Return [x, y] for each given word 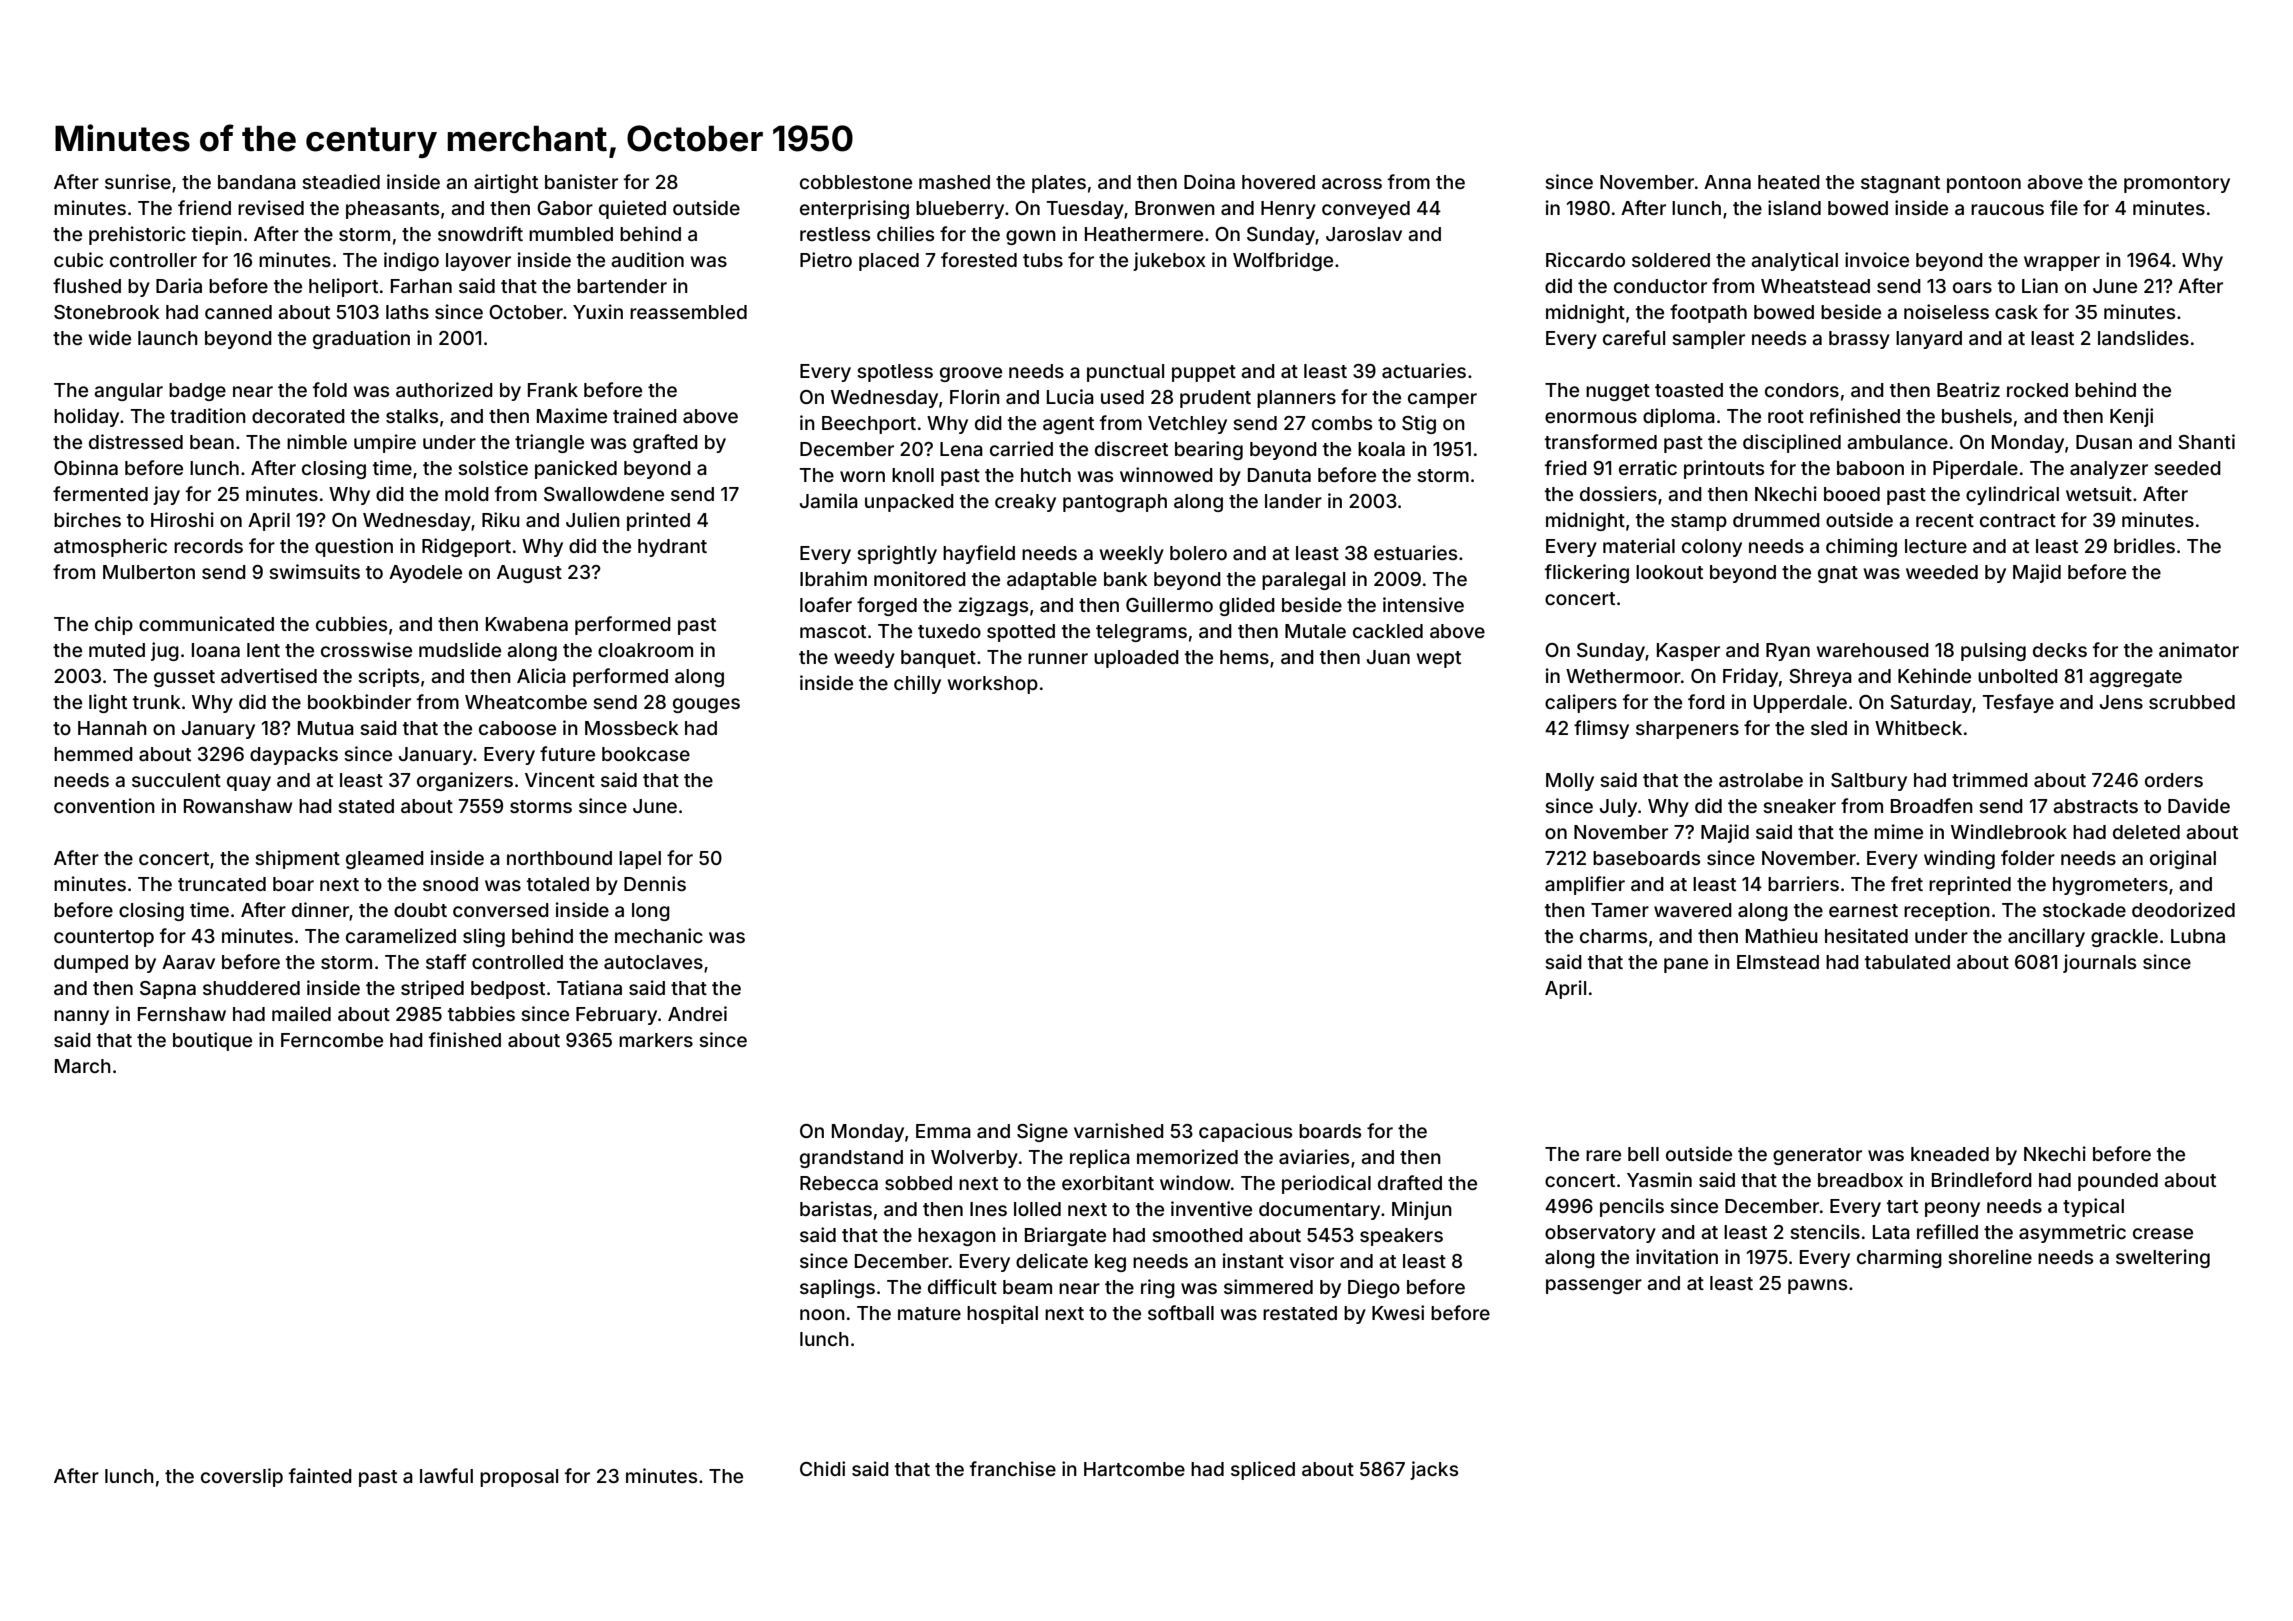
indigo [411, 261]
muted [117, 650]
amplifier [1585, 885]
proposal [519, 1478]
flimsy [1601, 729]
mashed [954, 182]
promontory [2177, 184]
